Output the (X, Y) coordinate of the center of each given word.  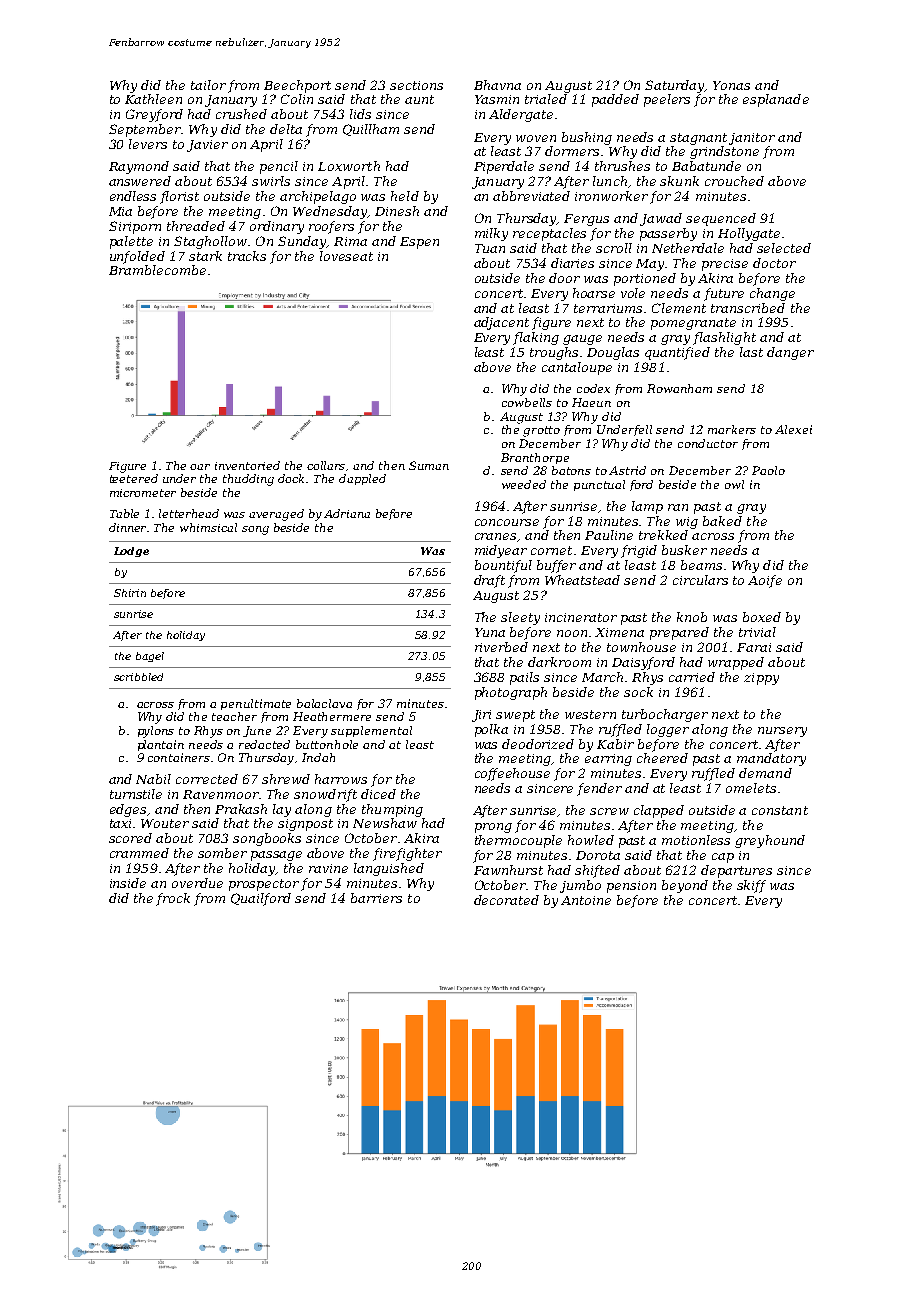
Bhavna (497, 85)
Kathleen (153, 99)
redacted (264, 744)
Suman (429, 465)
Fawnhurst (508, 870)
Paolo (768, 470)
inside (128, 883)
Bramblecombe (157, 270)
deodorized (538, 744)
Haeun (591, 402)
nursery (782, 732)
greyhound (770, 841)
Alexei (793, 429)
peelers (667, 100)
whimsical (208, 527)
